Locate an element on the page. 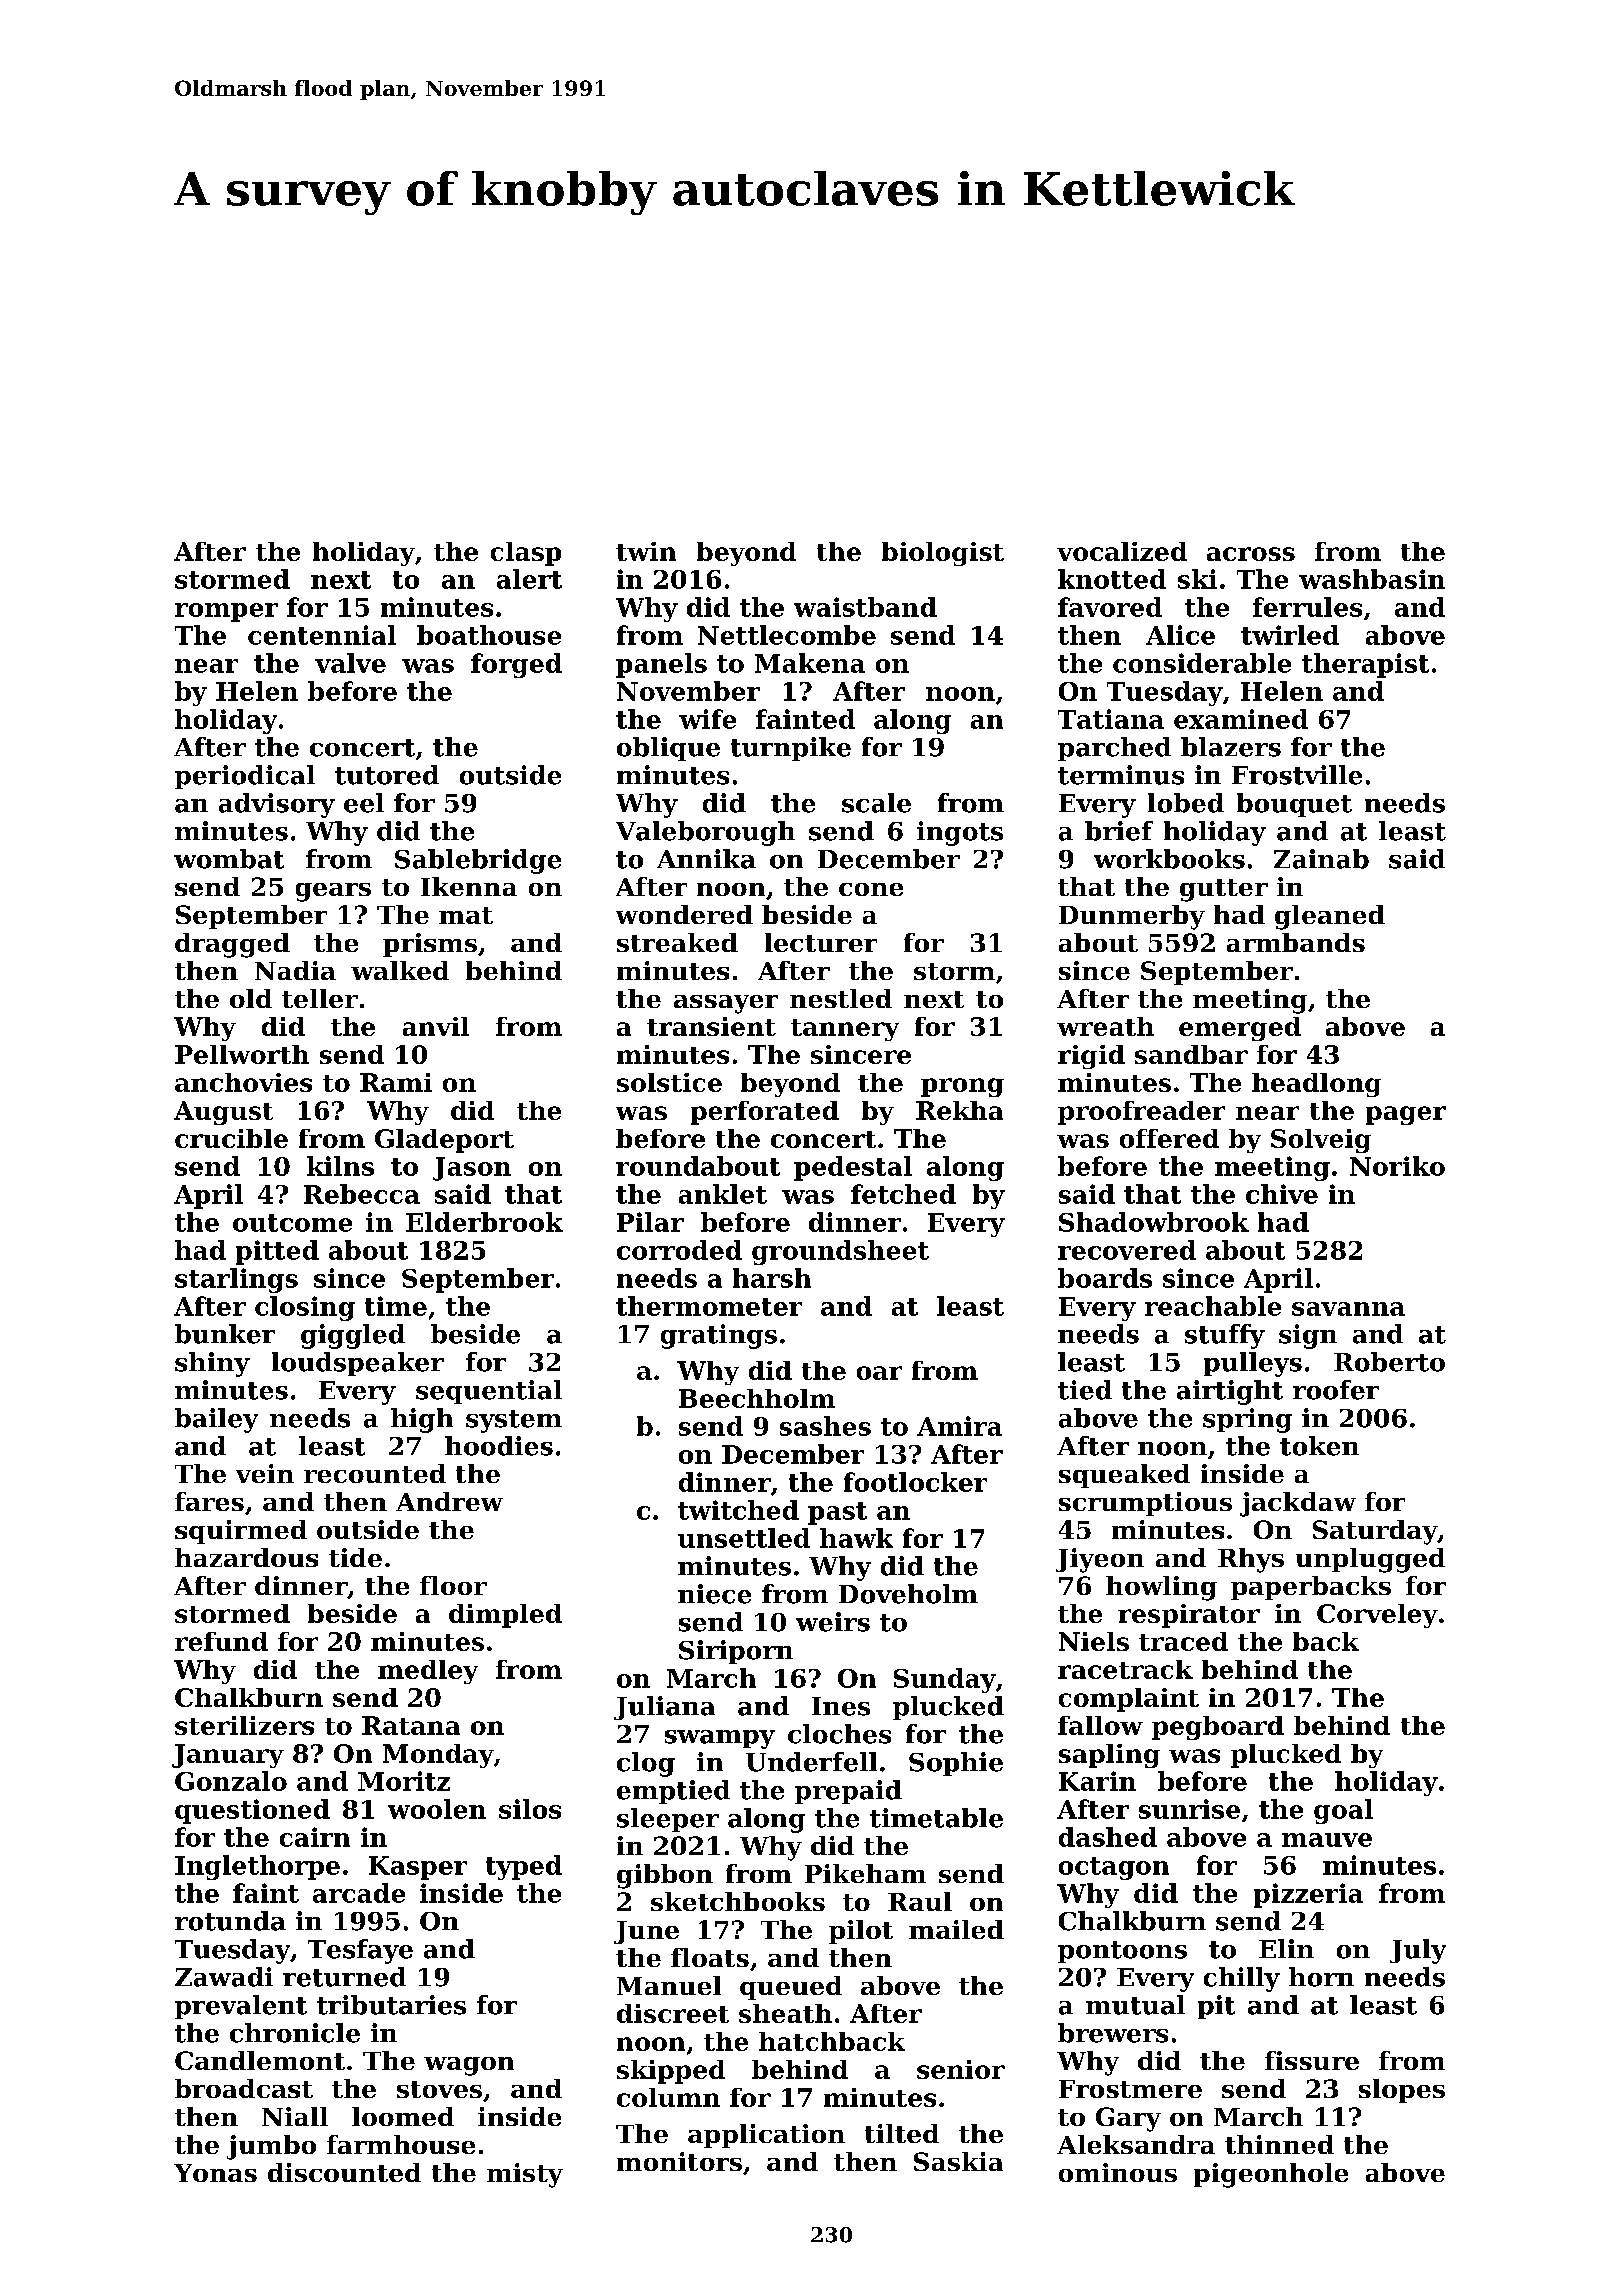 The width and height of the image is (1620, 2292). dimpled is located at coordinates (505, 1616).
